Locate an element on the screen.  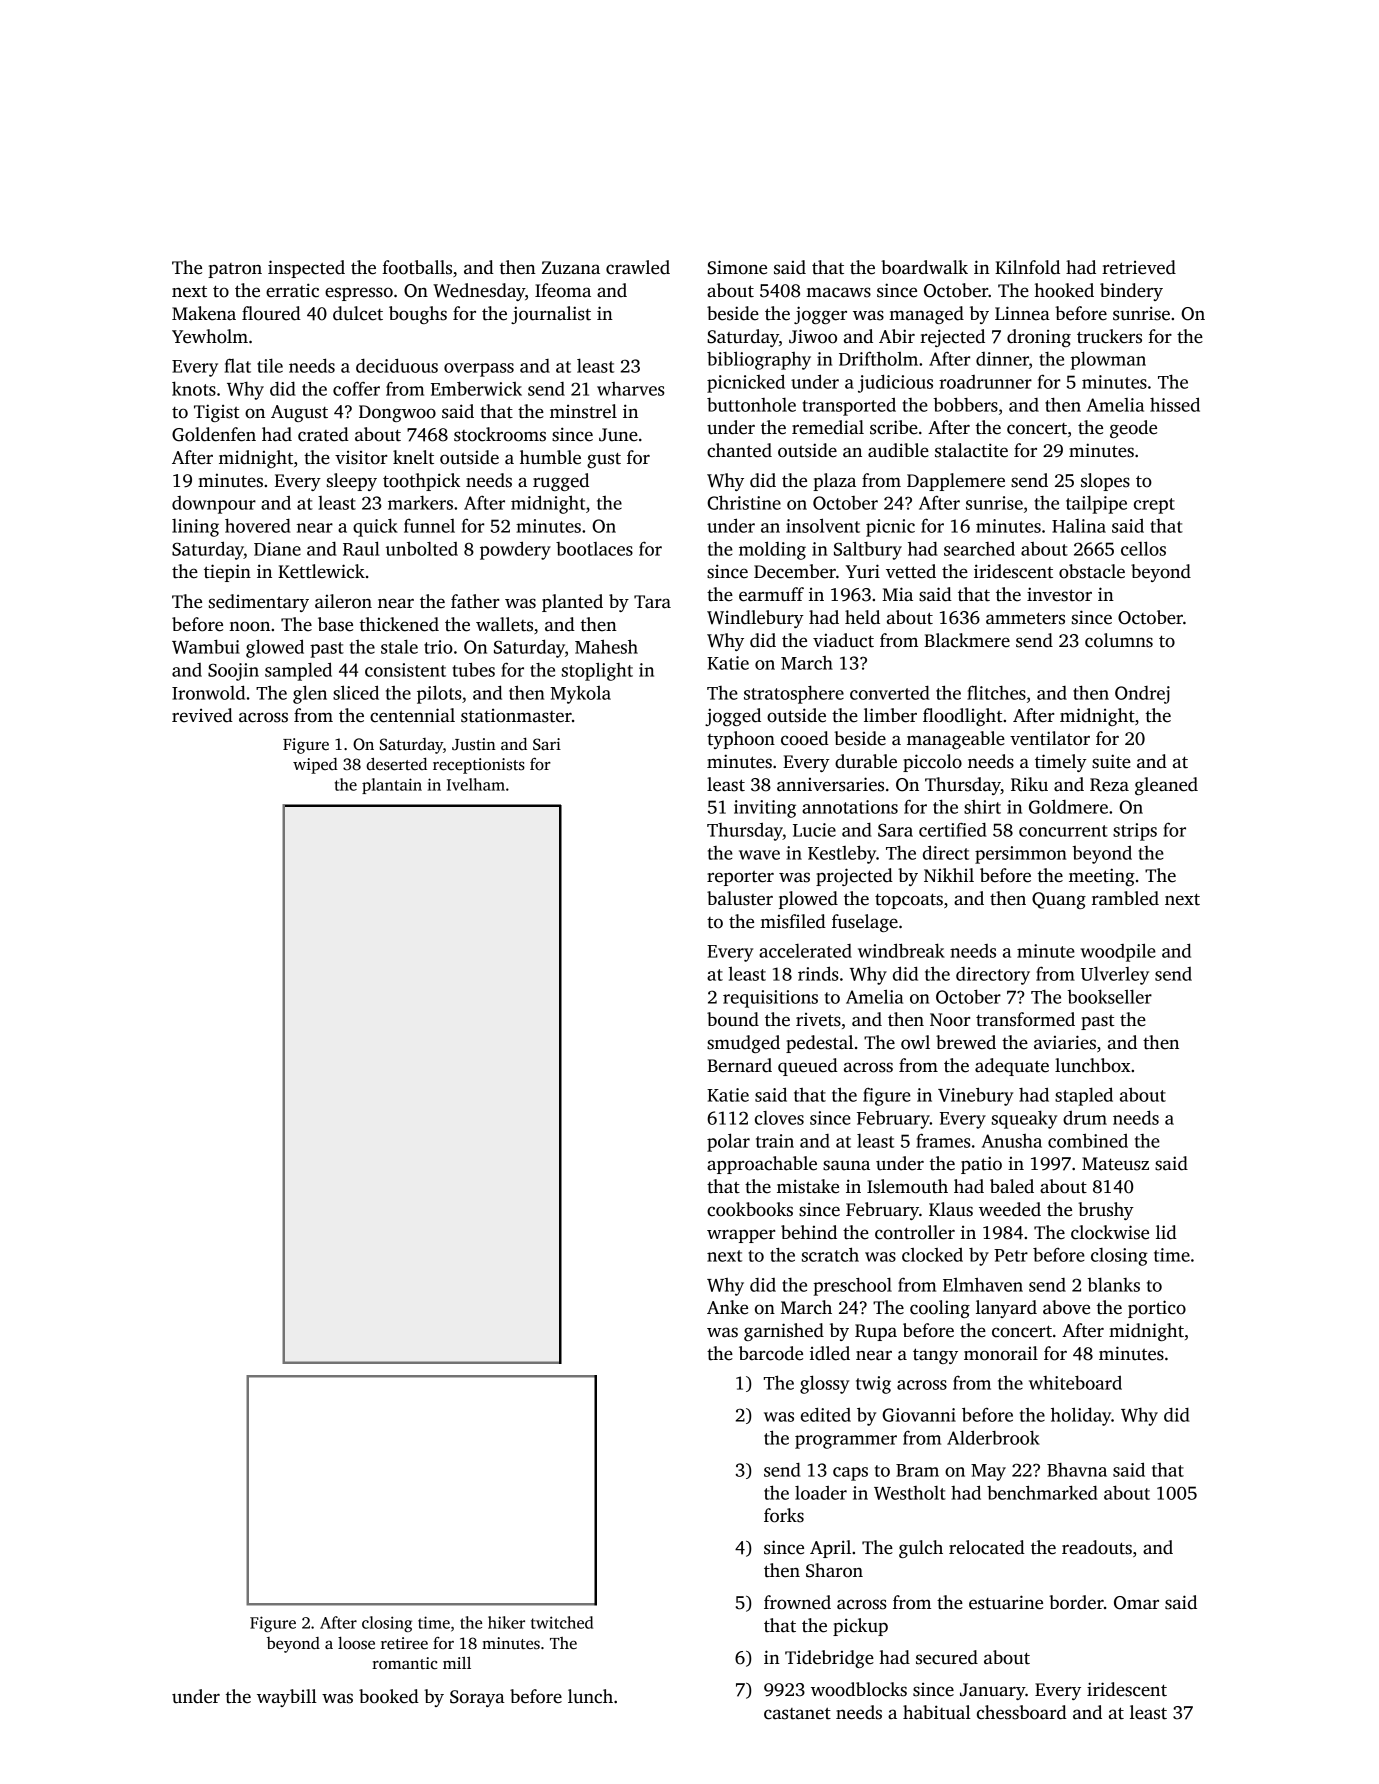
Simone is located at coordinates (737, 267).
